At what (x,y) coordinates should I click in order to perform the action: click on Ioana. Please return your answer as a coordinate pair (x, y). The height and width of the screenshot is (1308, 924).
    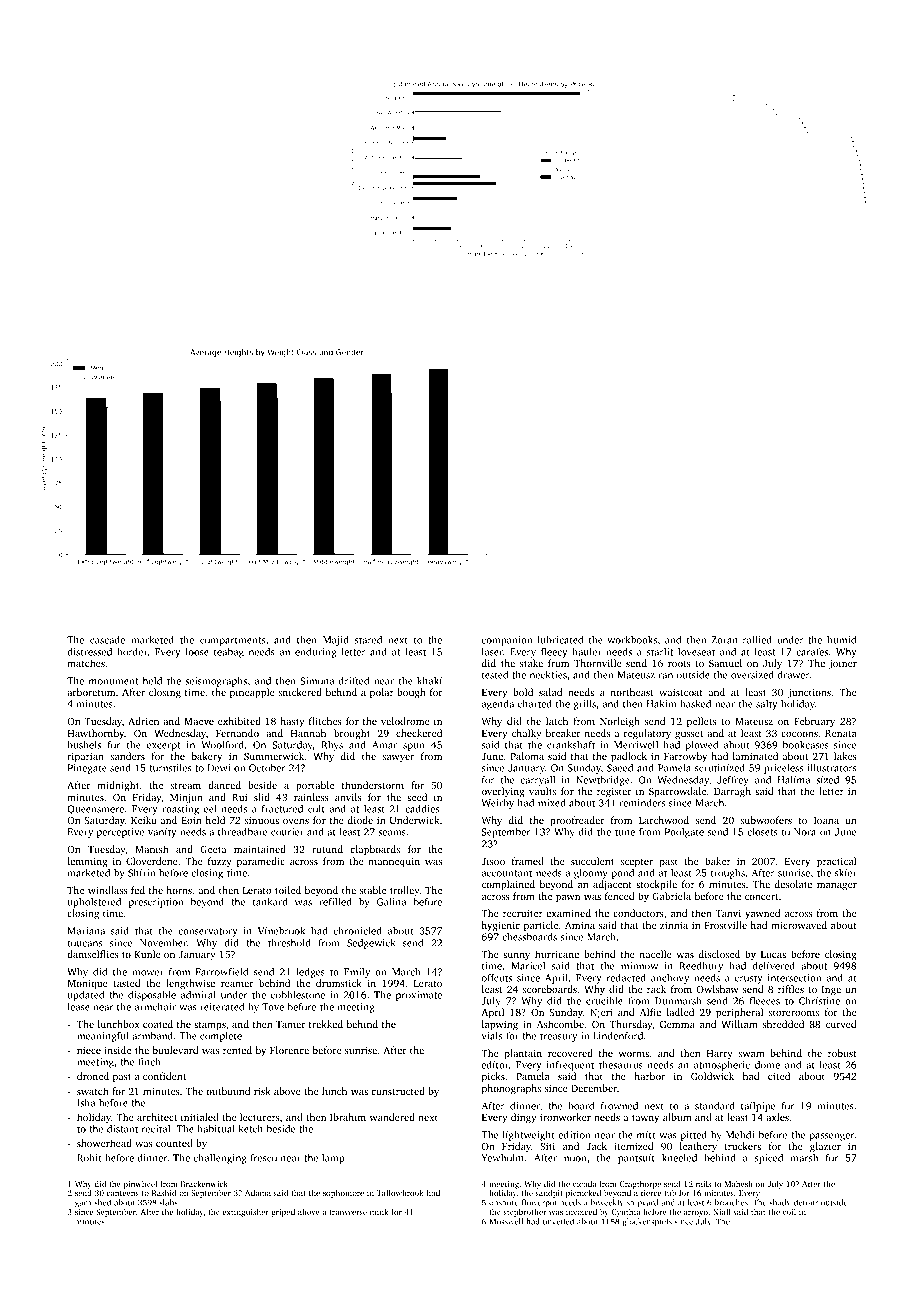
    Looking at the image, I should click on (826, 820).
